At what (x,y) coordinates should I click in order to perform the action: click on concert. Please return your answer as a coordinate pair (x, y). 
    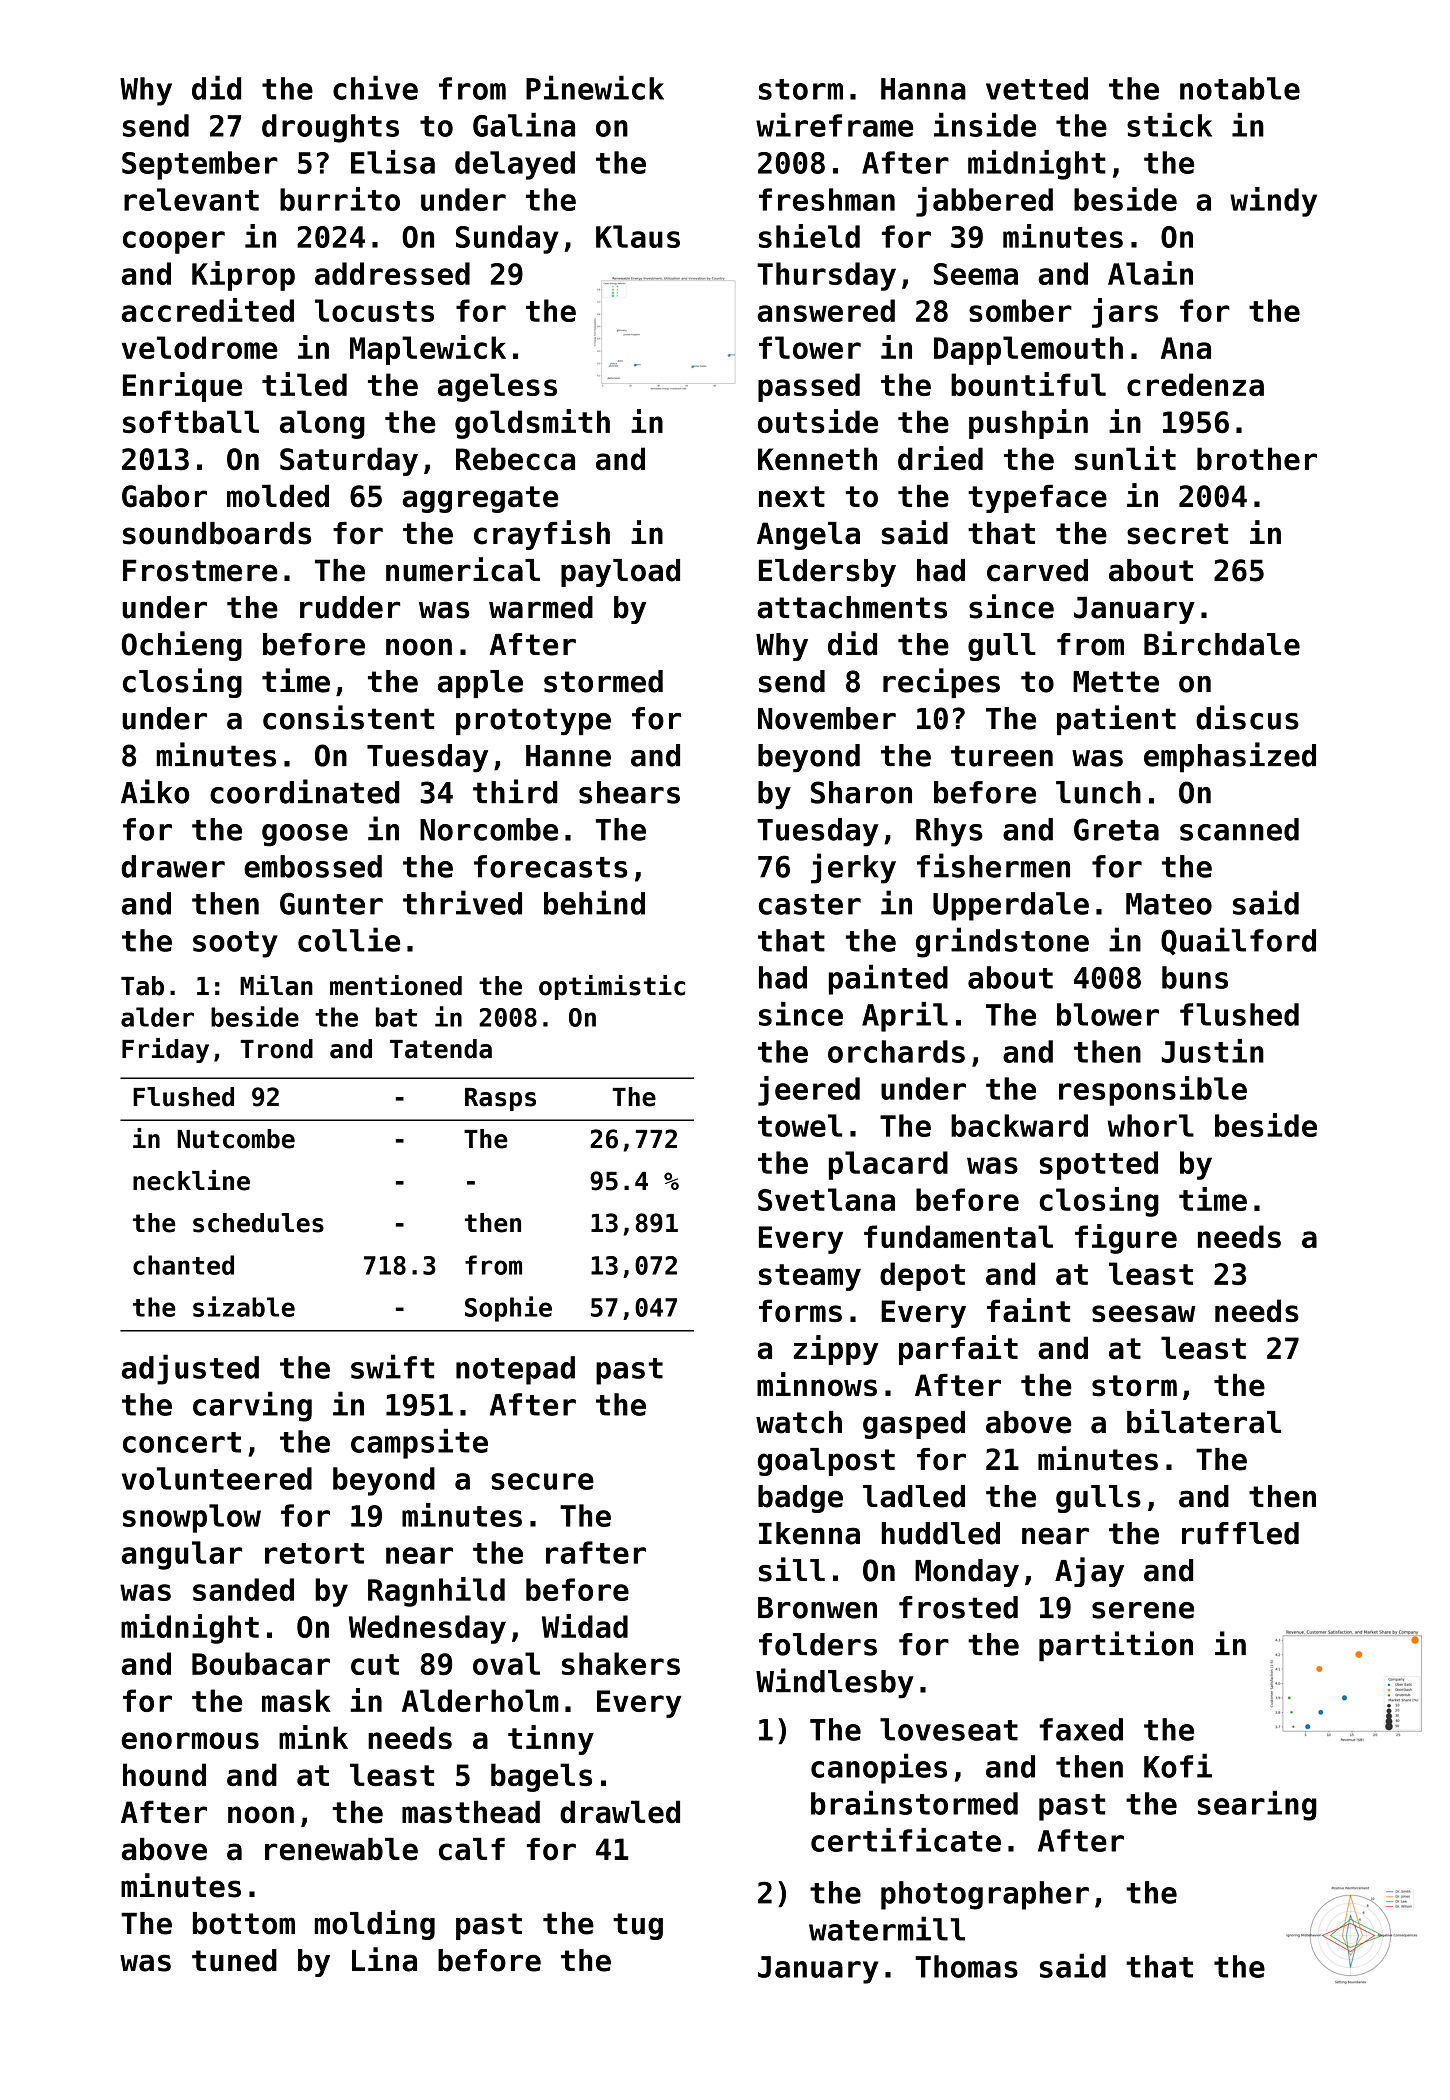
    Looking at the image, I should click on (182, 1442).
